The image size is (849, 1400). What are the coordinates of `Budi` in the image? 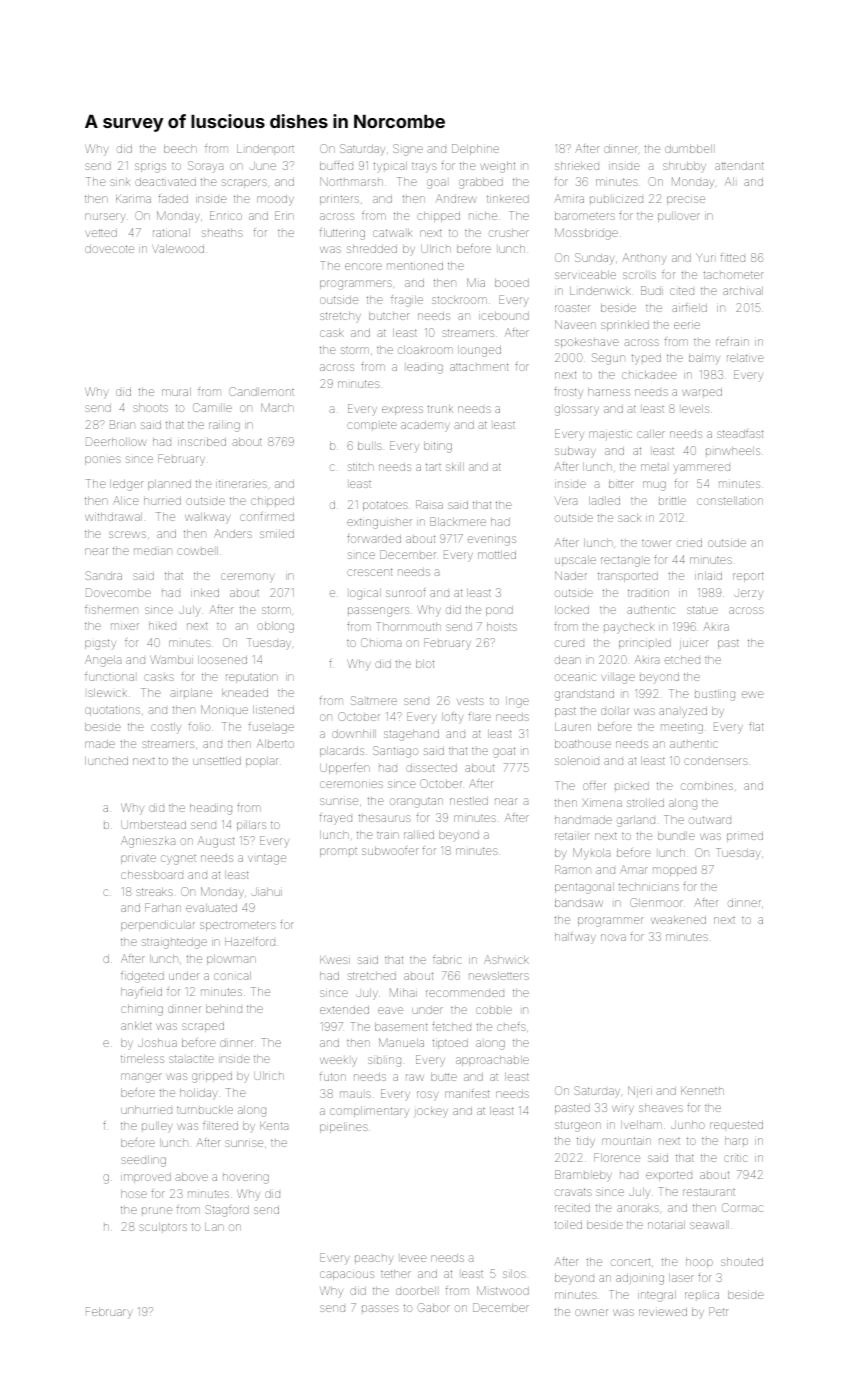 It's located at (652, 290).
